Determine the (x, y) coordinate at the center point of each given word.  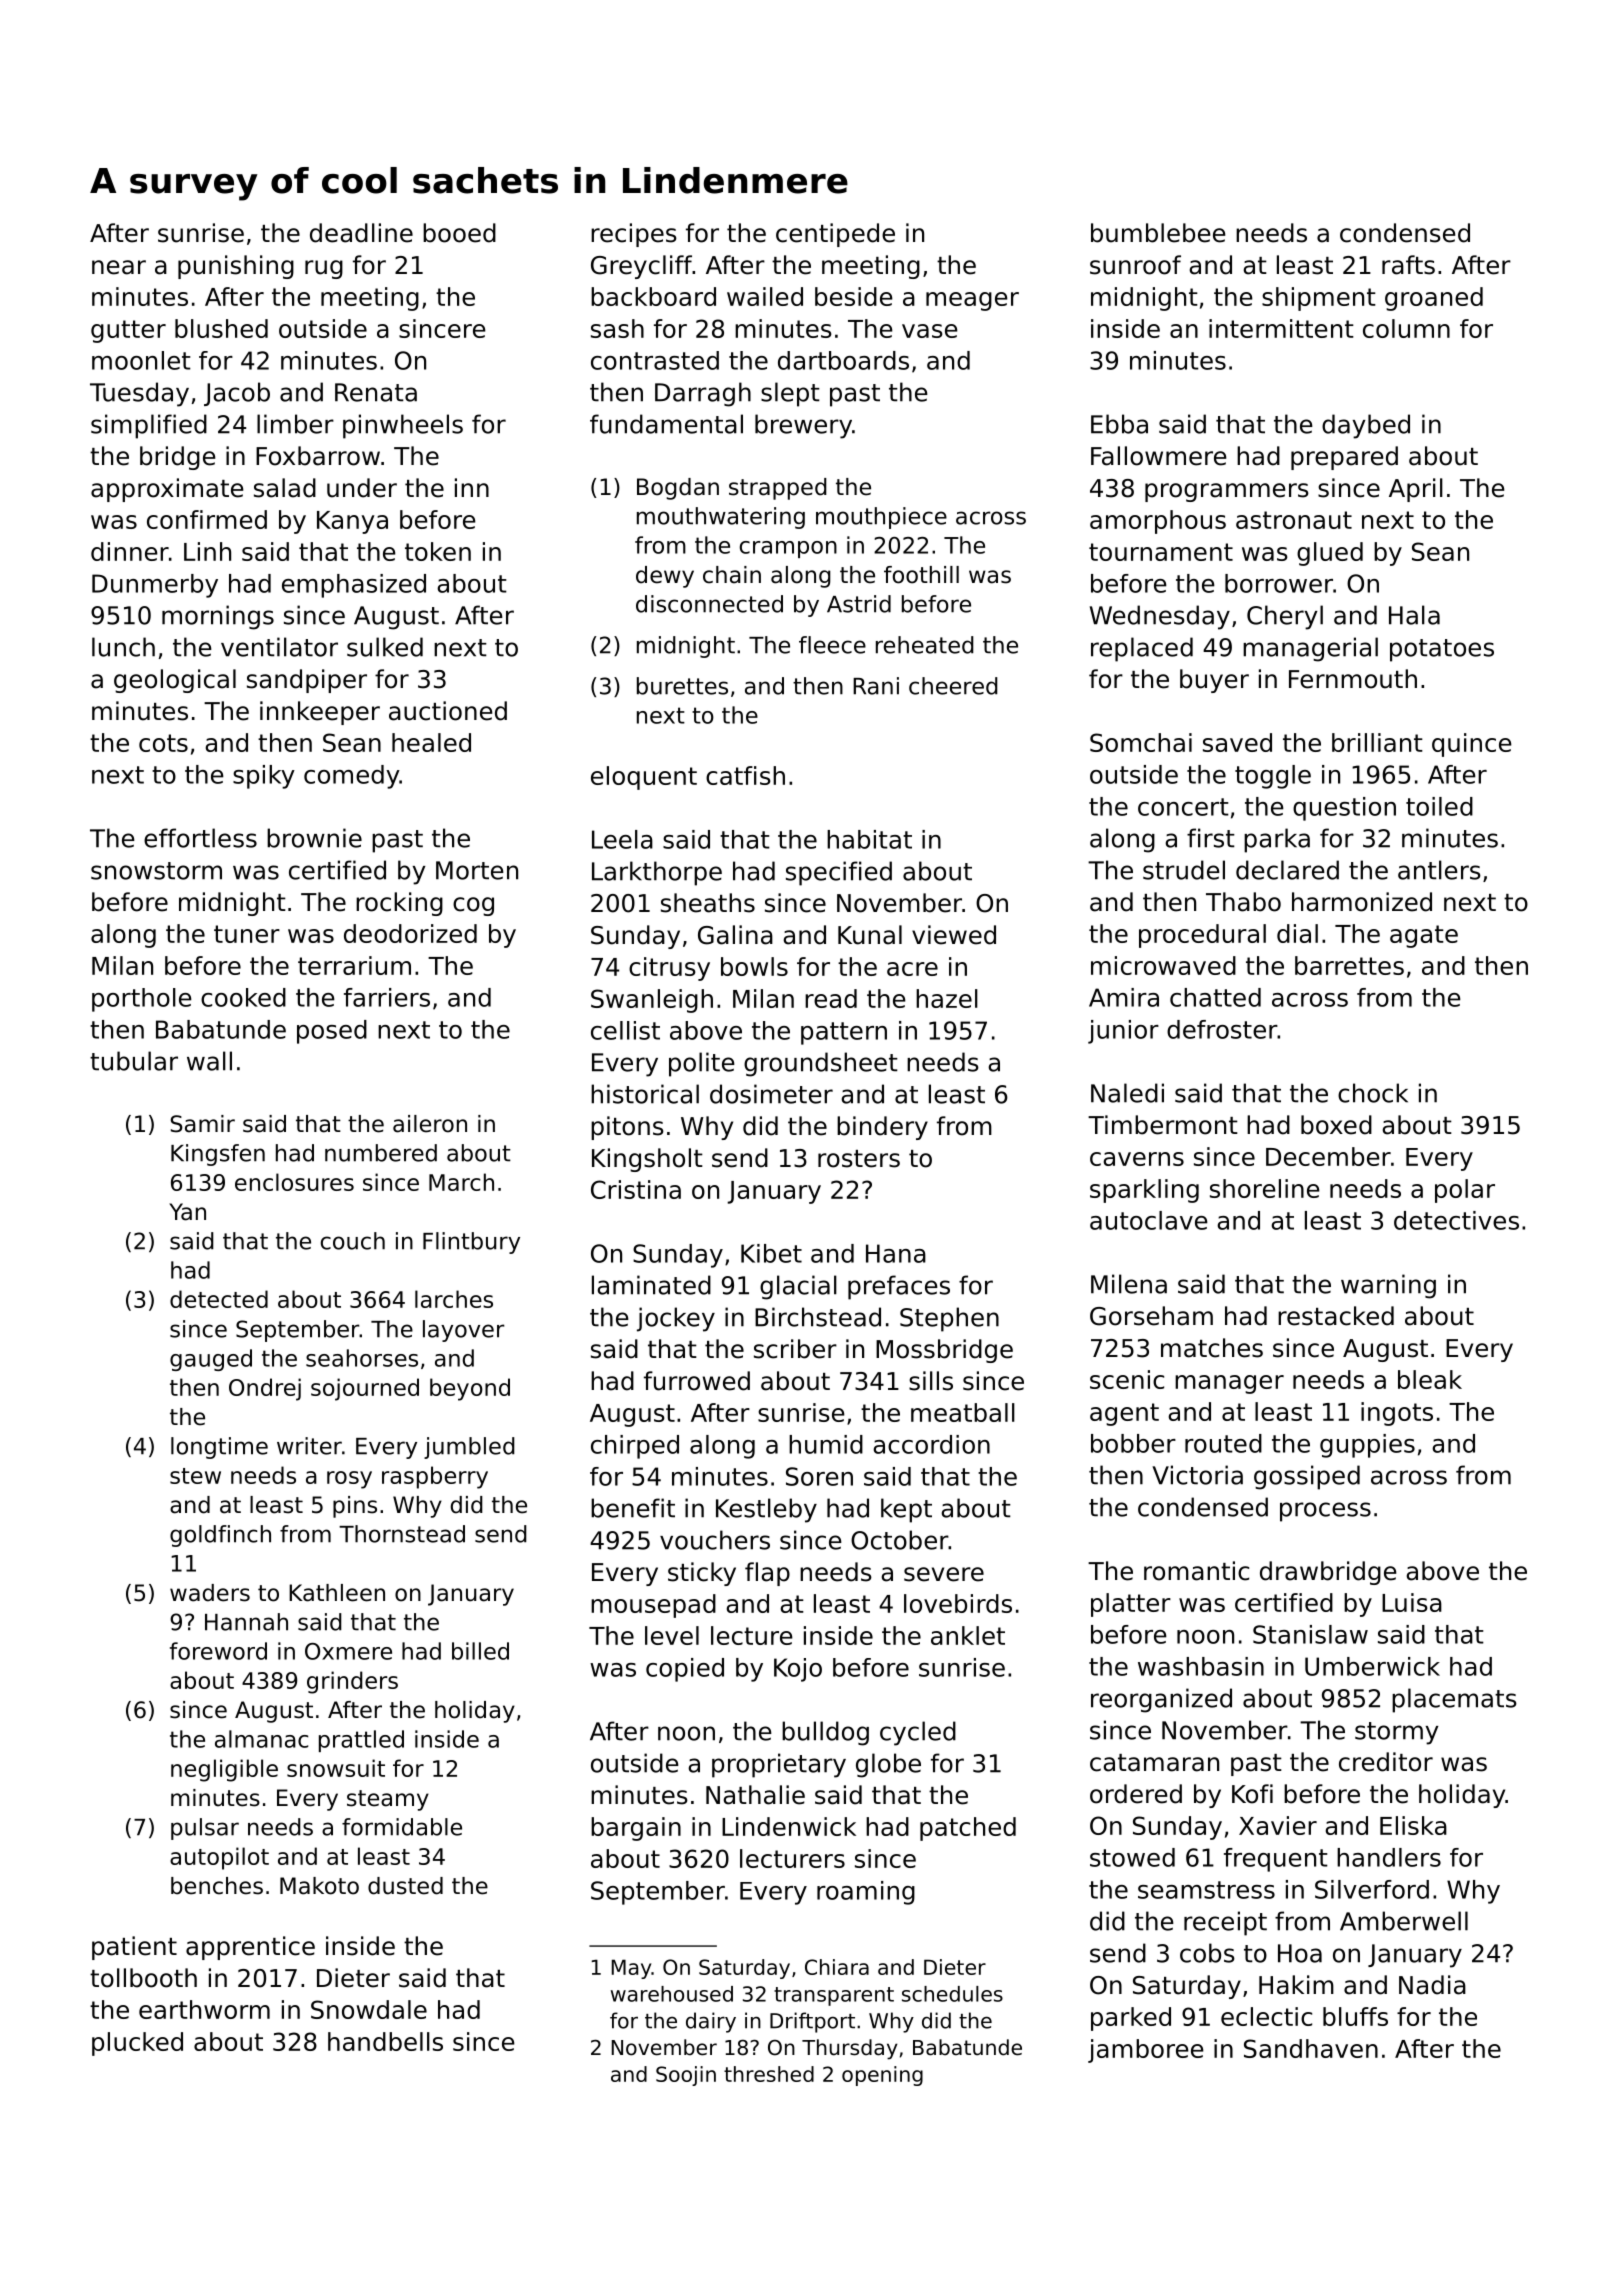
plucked (137, 2044)
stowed (1132, 1857)
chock (1373, 1093)
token (438, 551)
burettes (682, 686)
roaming (866, 1893)
